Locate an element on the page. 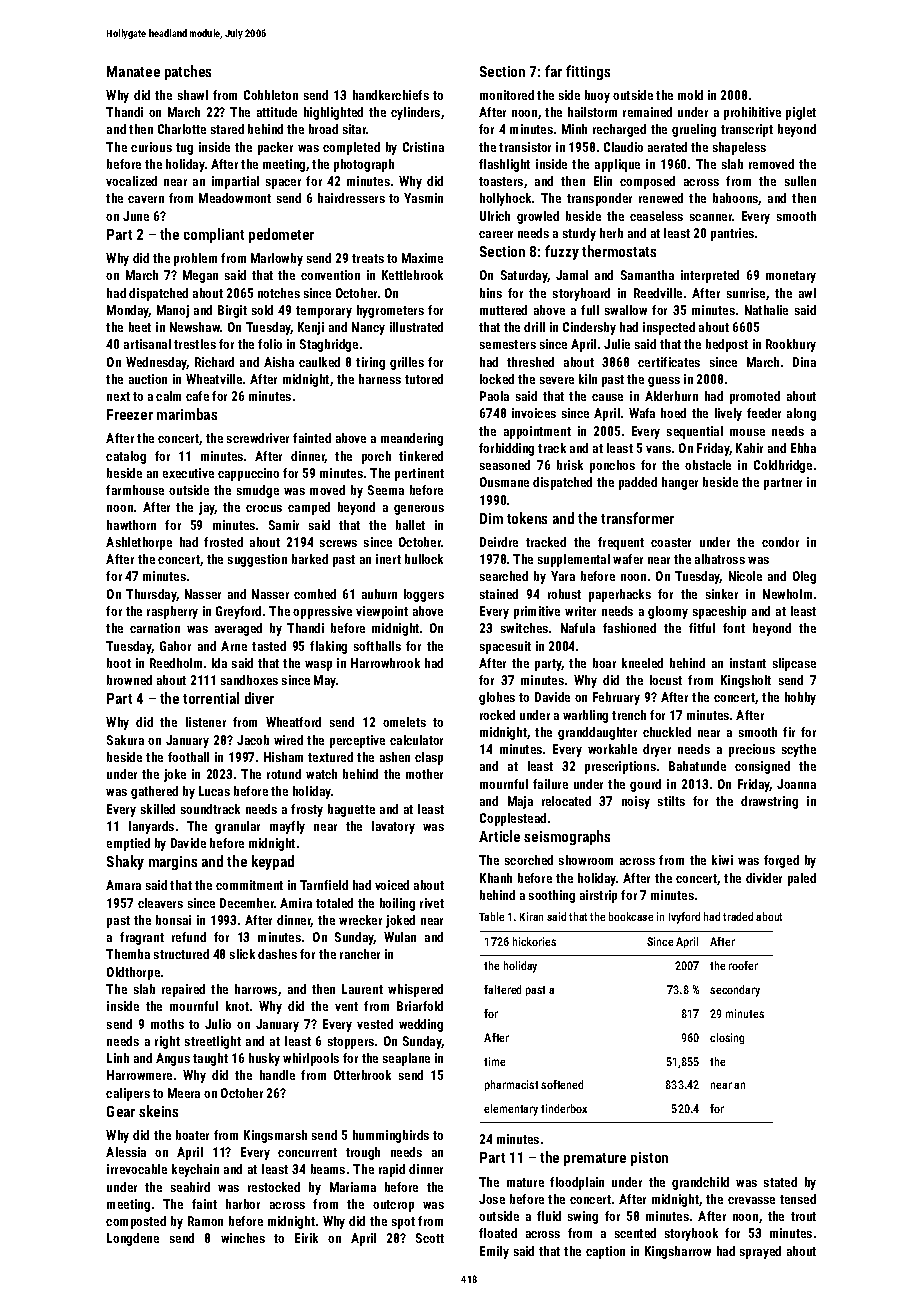  Oleg is located at coordinates (804, 577).
